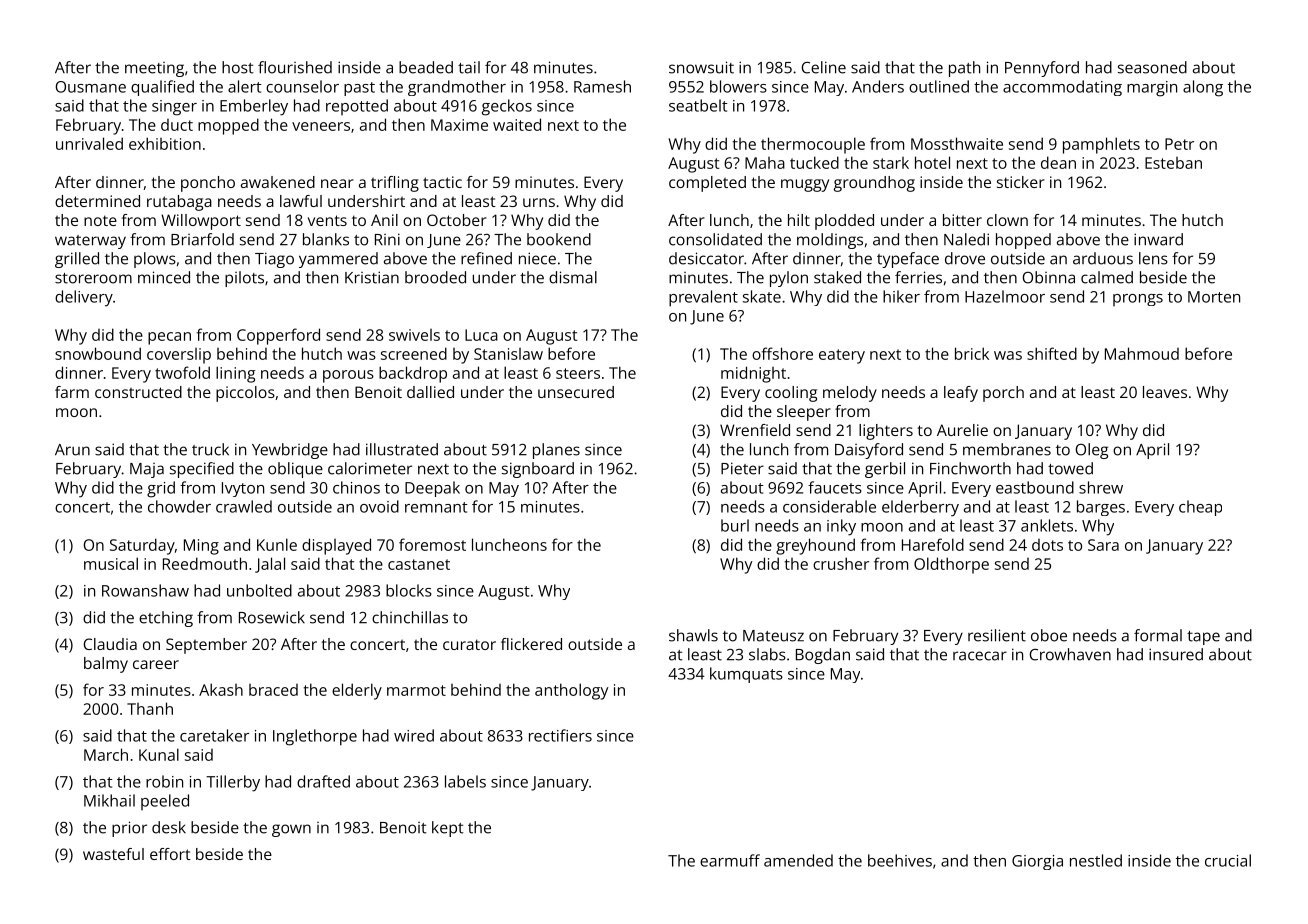 The width and height of the screenshot is (1308, 924). Describe the element at coordinates (448, 829) in the screenshot. I see `kept` at that location.
